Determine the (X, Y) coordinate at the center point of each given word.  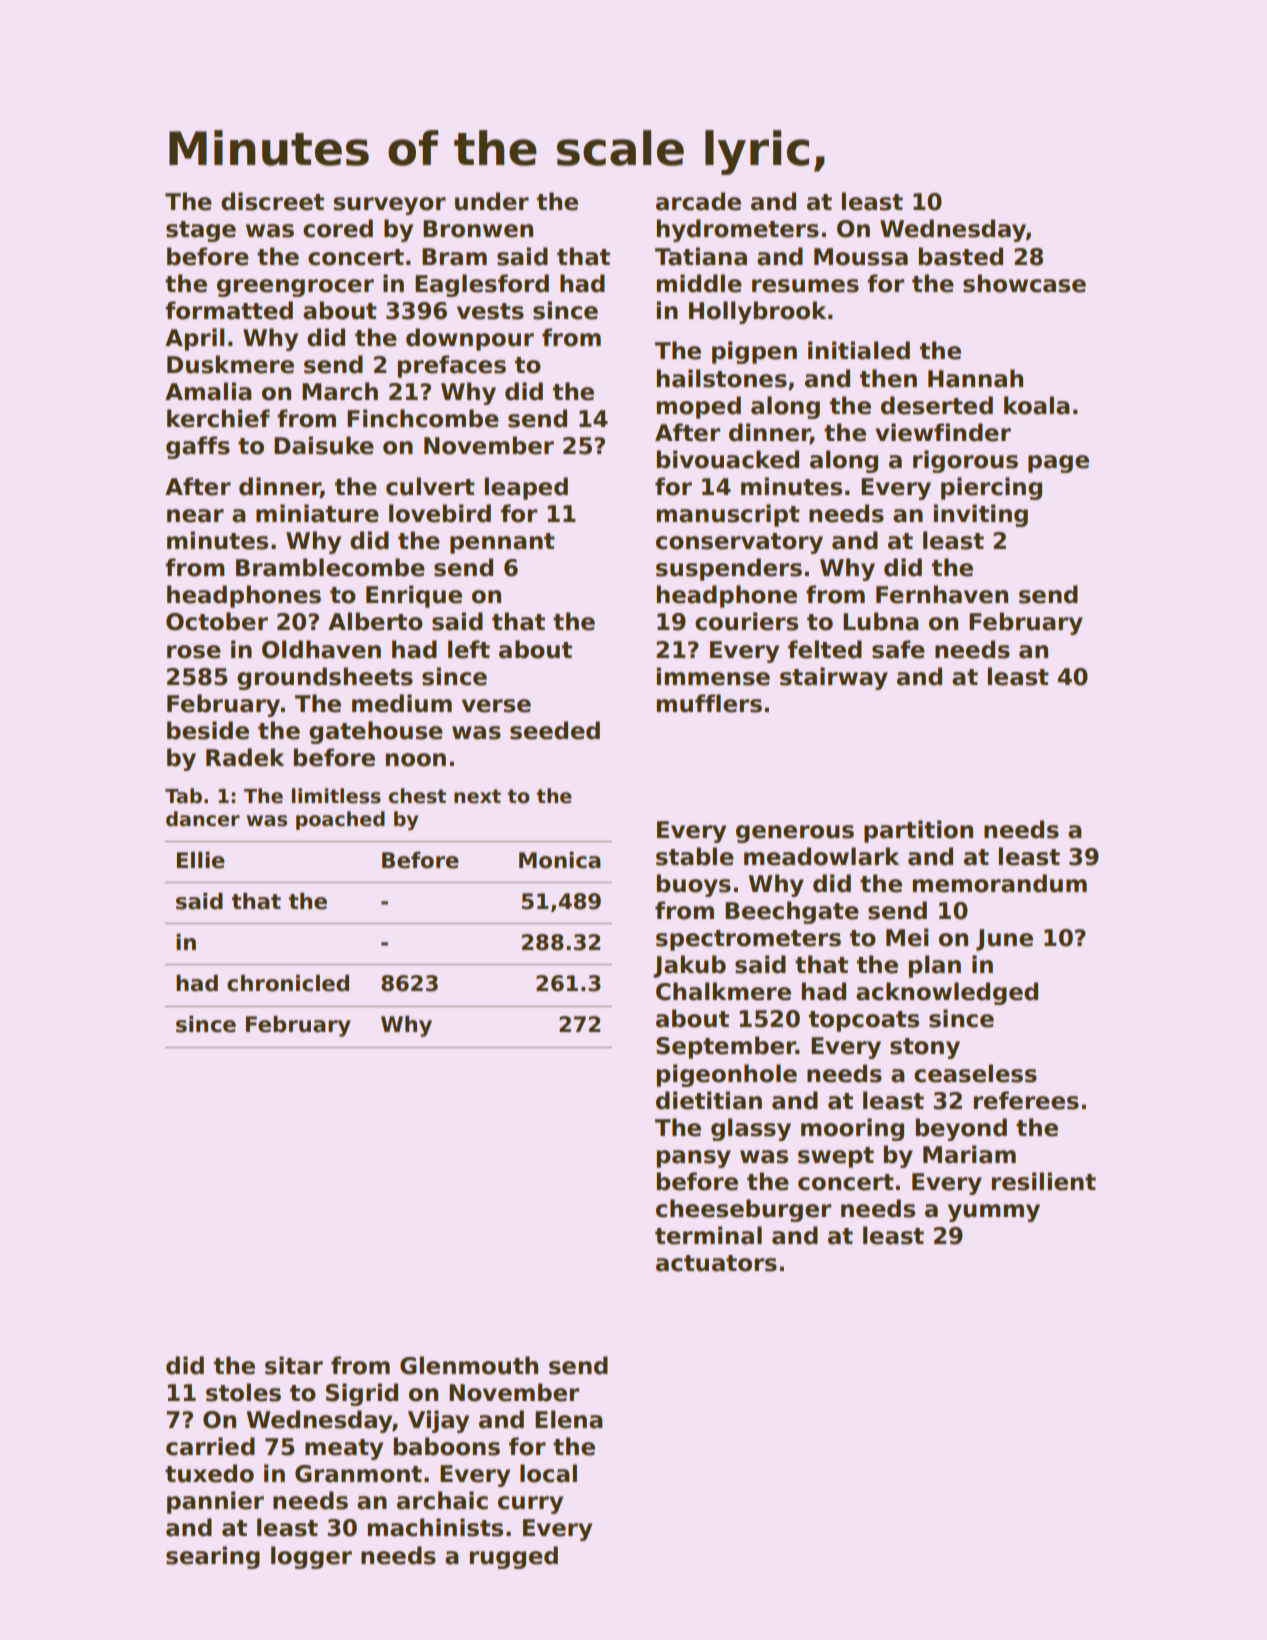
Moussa (861, 257)
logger (311, 1557)
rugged (513, 1557)
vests (490, 311)
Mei (907, 937)
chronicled (288, 983)
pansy (693, 1159)
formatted (229, 310)
